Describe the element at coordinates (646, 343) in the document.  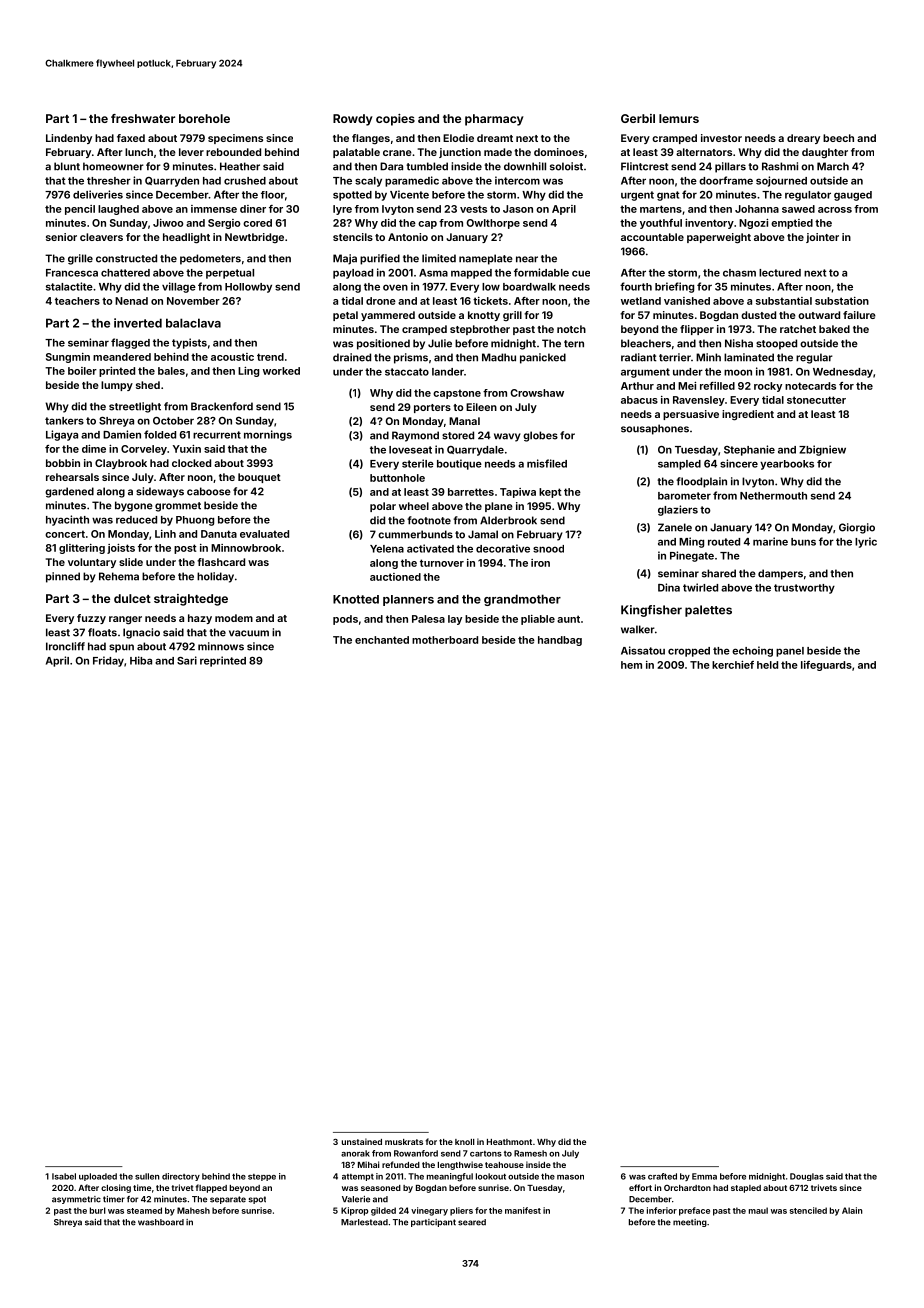
I see `bleachers` at that location.
